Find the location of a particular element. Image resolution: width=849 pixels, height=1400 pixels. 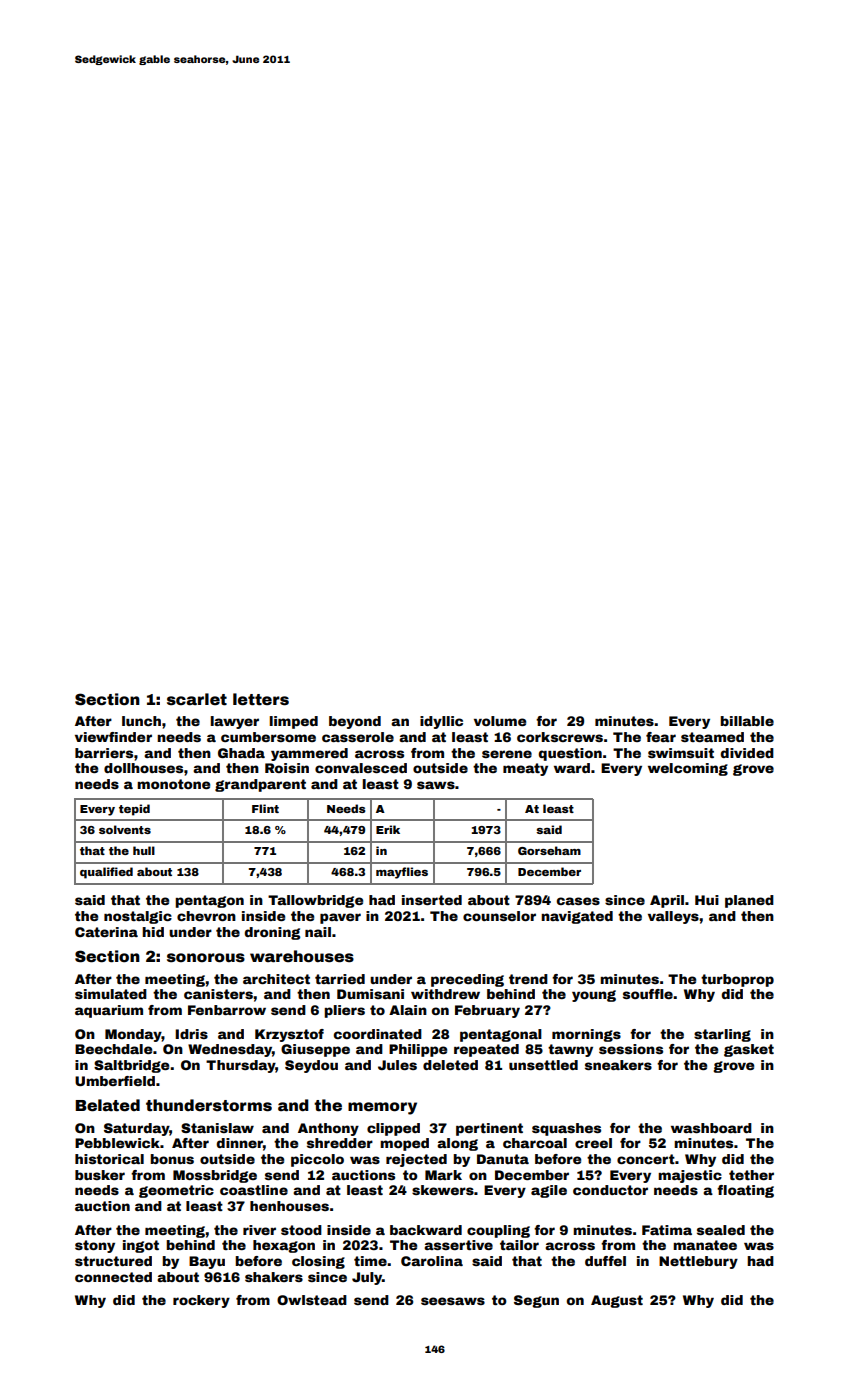

gasket is located at coordinates (749, 1050).
